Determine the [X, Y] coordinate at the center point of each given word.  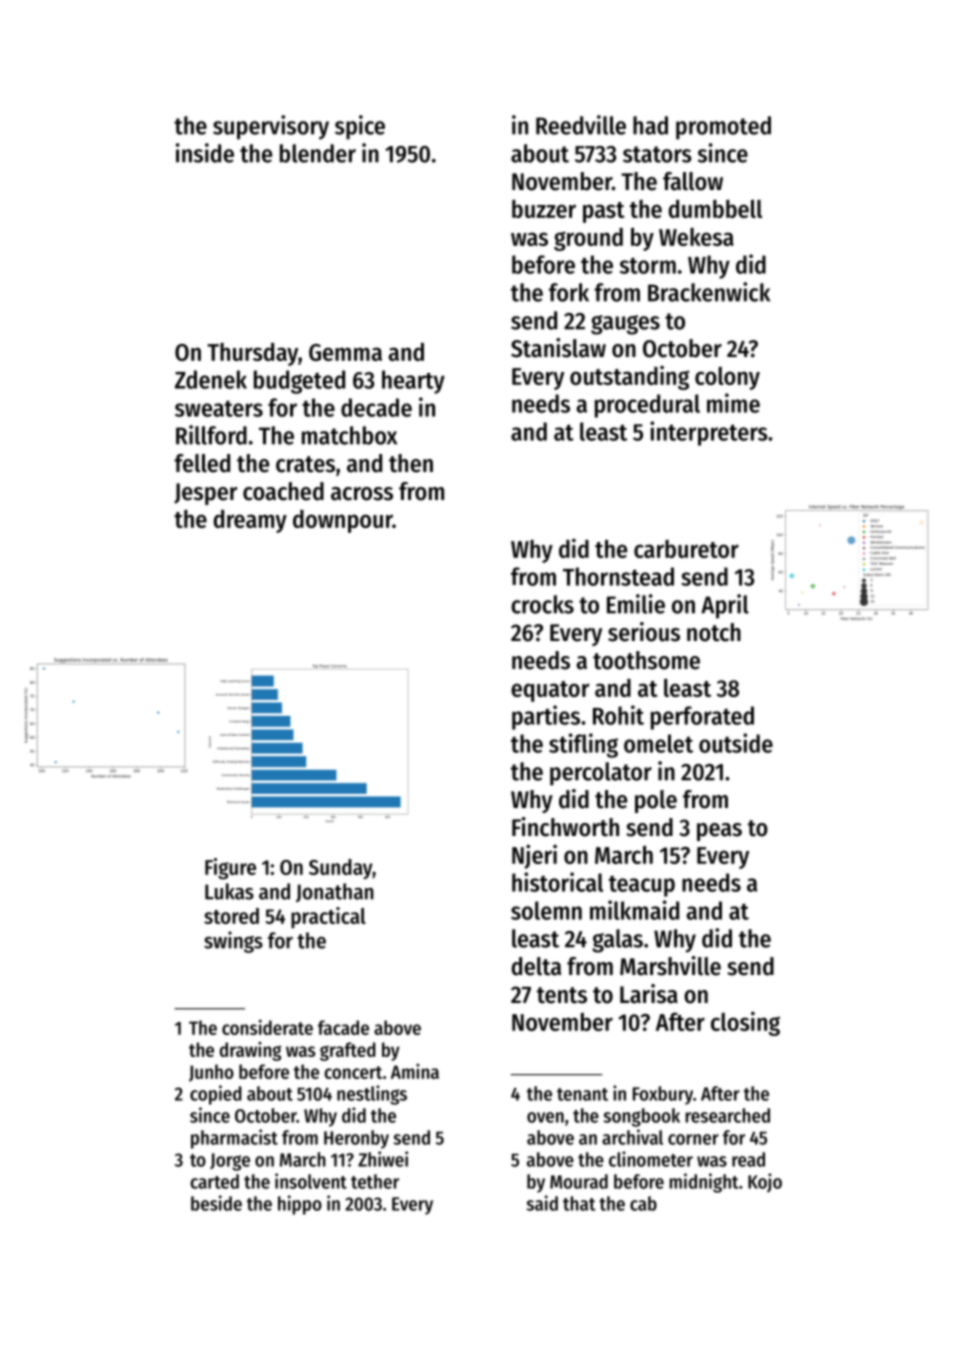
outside [736, 743]
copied [216, 1095]
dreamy [250, 521]
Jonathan [335, 892]
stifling [583, 745]
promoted [723, 128]
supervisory [271, 127]
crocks [542, 604]
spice [360, 127]
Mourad [579, 1181]
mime [733, 403]
